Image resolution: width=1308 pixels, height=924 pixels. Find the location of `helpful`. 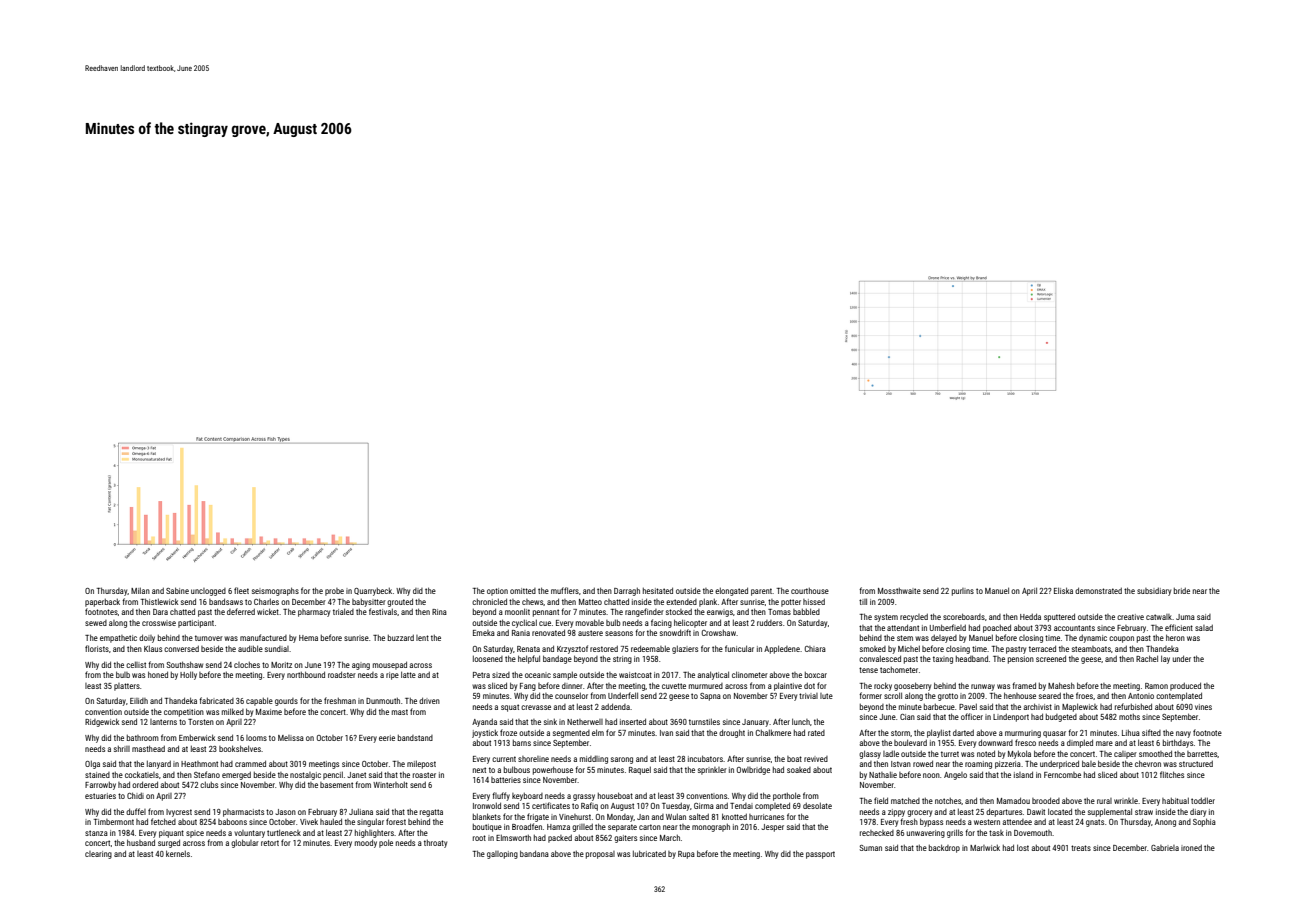

helpful is located at coordinates (529, 659).
